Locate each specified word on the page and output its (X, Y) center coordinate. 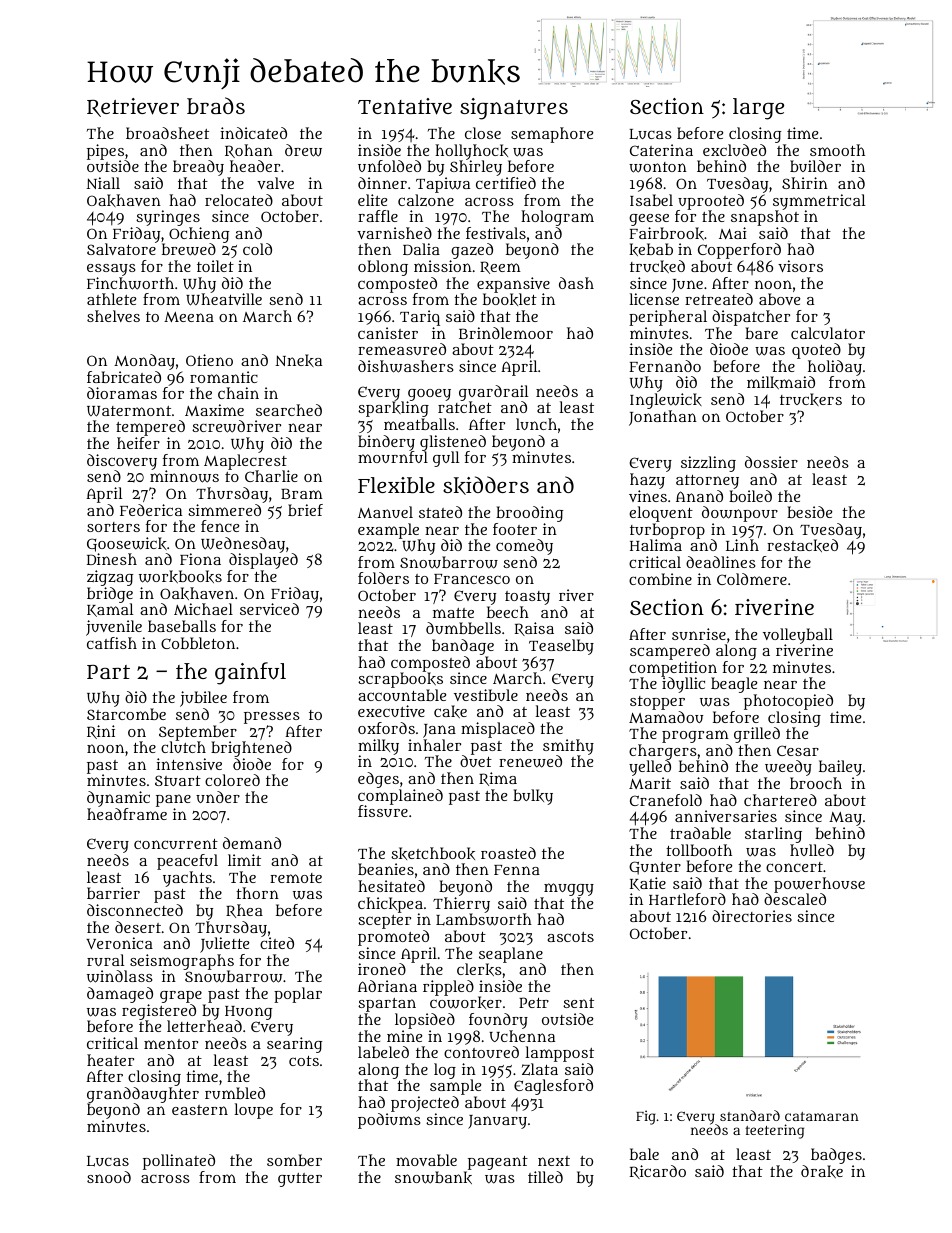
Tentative (405, 106)
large (758, 109)
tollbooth (699, 850)
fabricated (124, 377)
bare (761, 333)
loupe (254, 1111)
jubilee (203, 699)
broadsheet (167, 133)
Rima (498, 779)
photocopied (788, 702)
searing (294, 1045)
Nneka (298, 360)
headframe (127, 814)
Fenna (517, 870)
